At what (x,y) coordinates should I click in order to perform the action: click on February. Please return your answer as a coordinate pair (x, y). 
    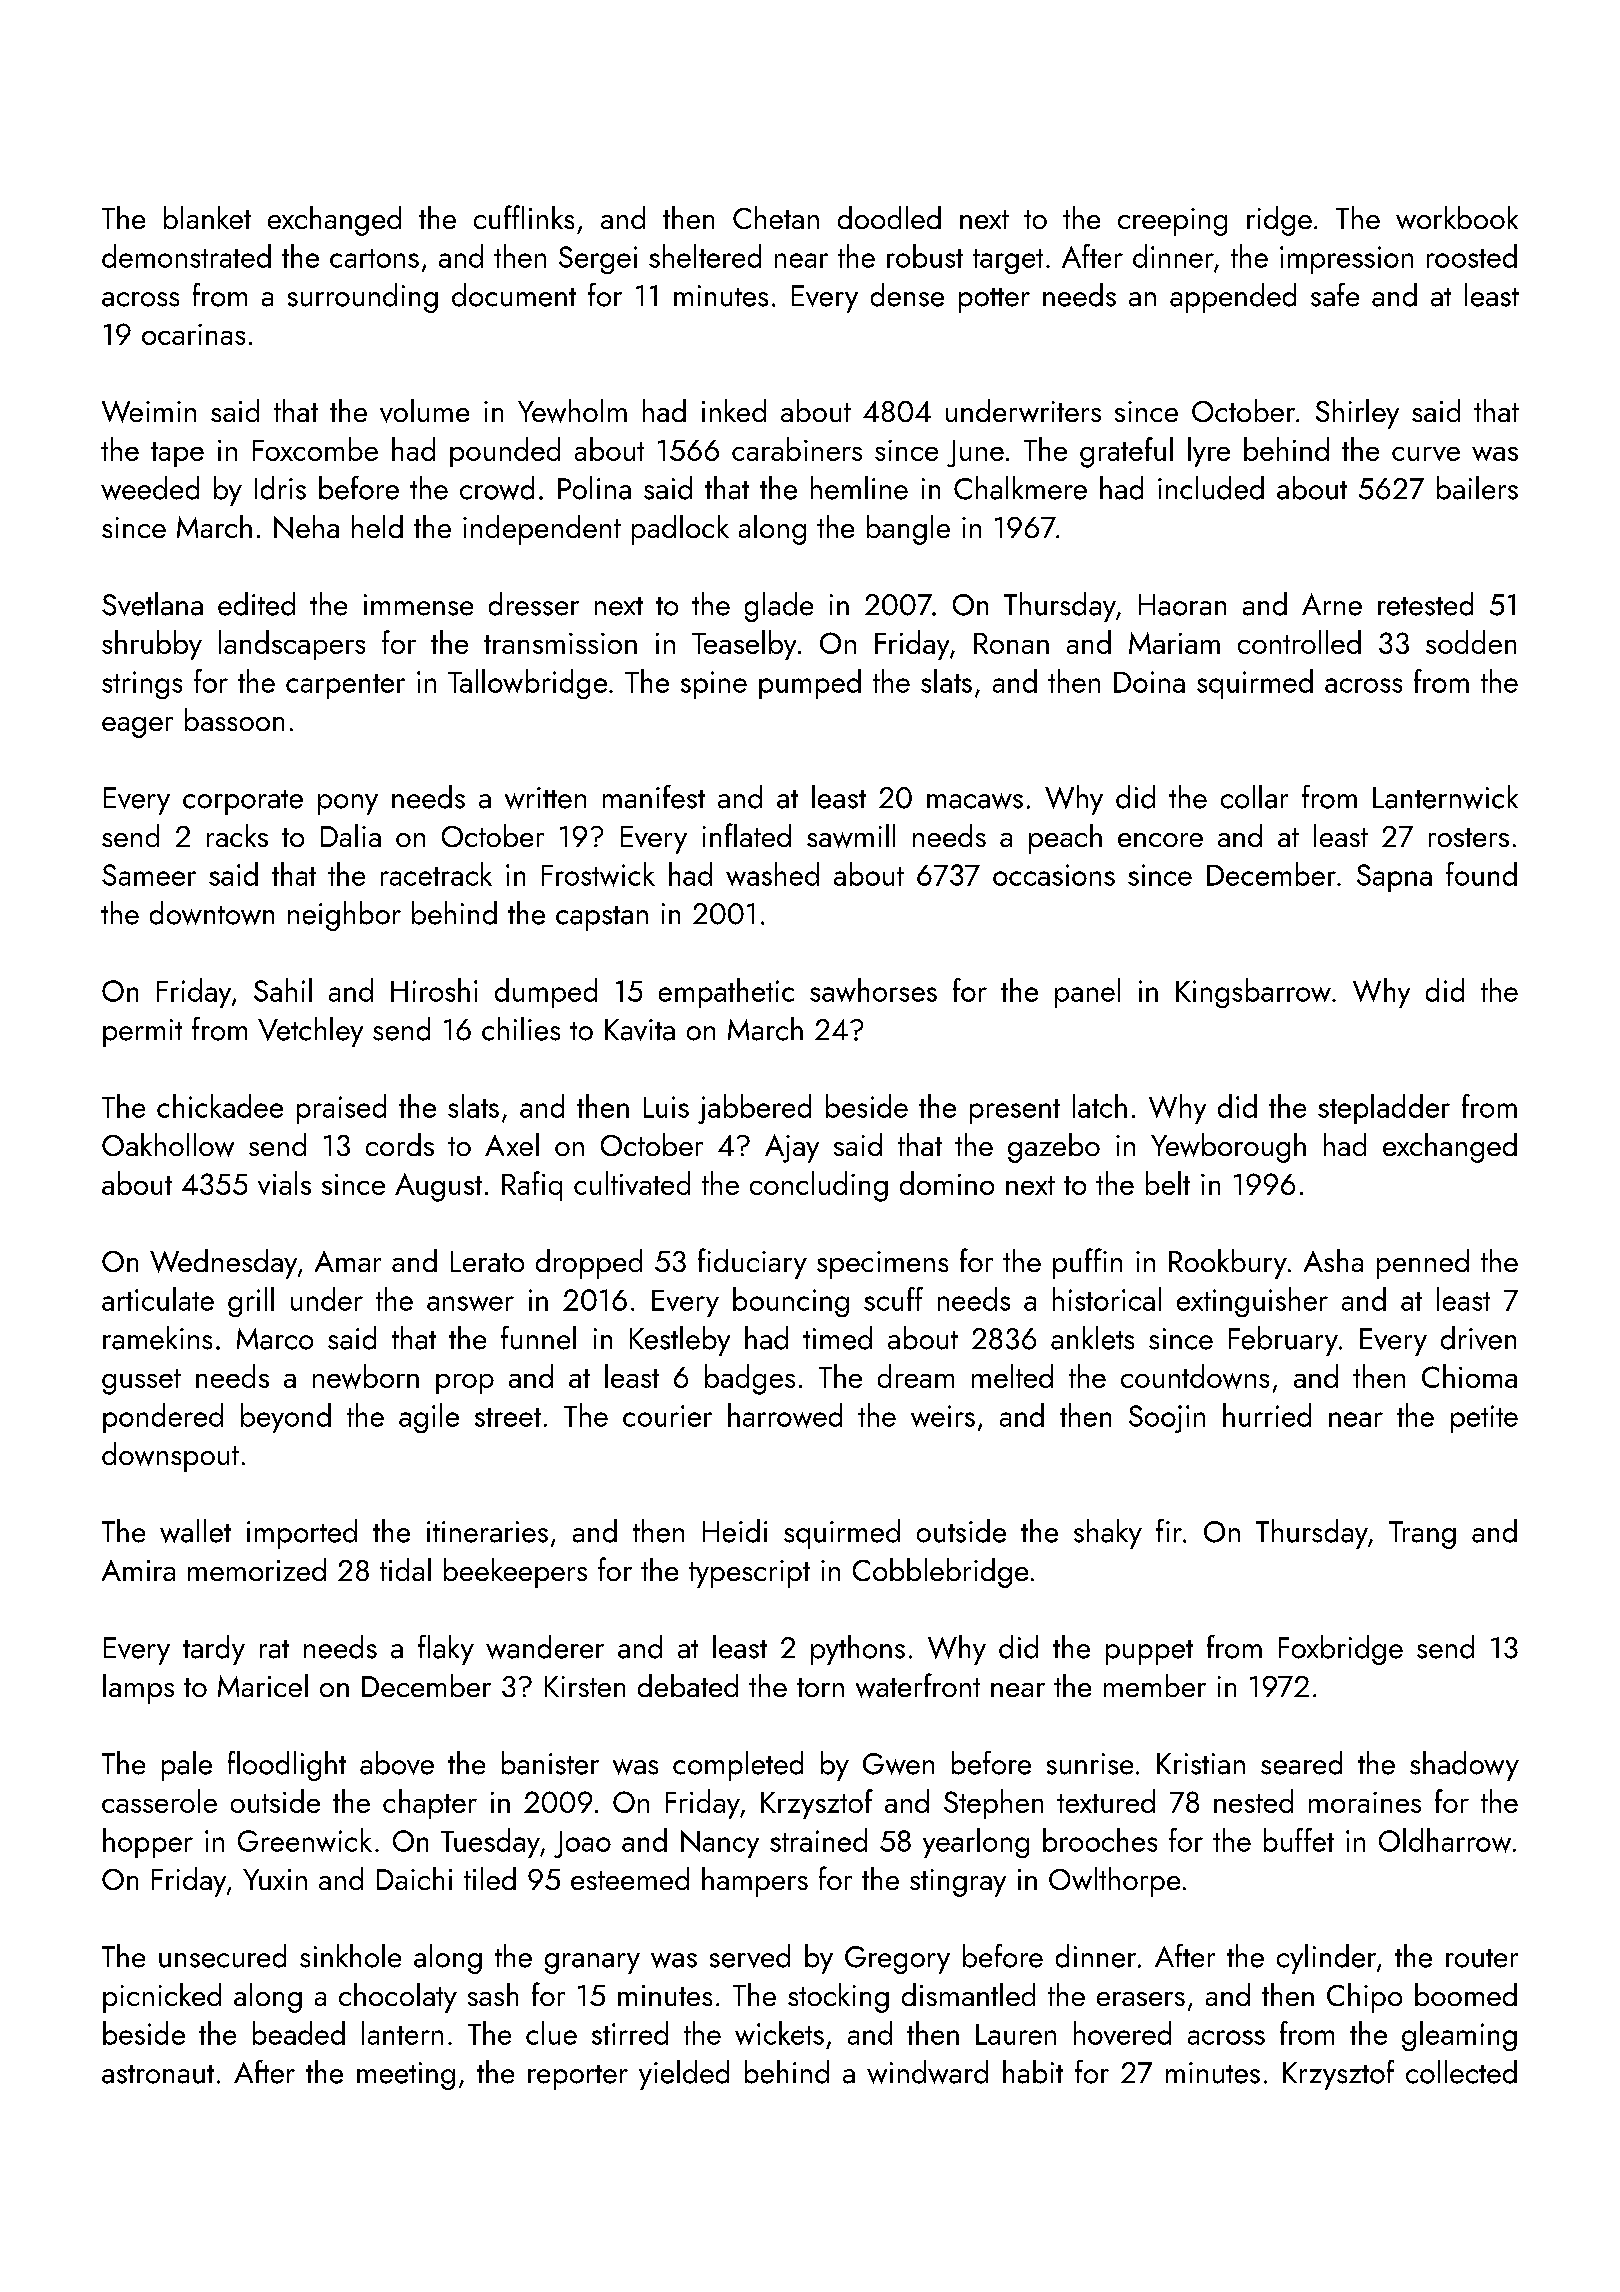
    Looking at the image, I should click on (1283, 1341).
